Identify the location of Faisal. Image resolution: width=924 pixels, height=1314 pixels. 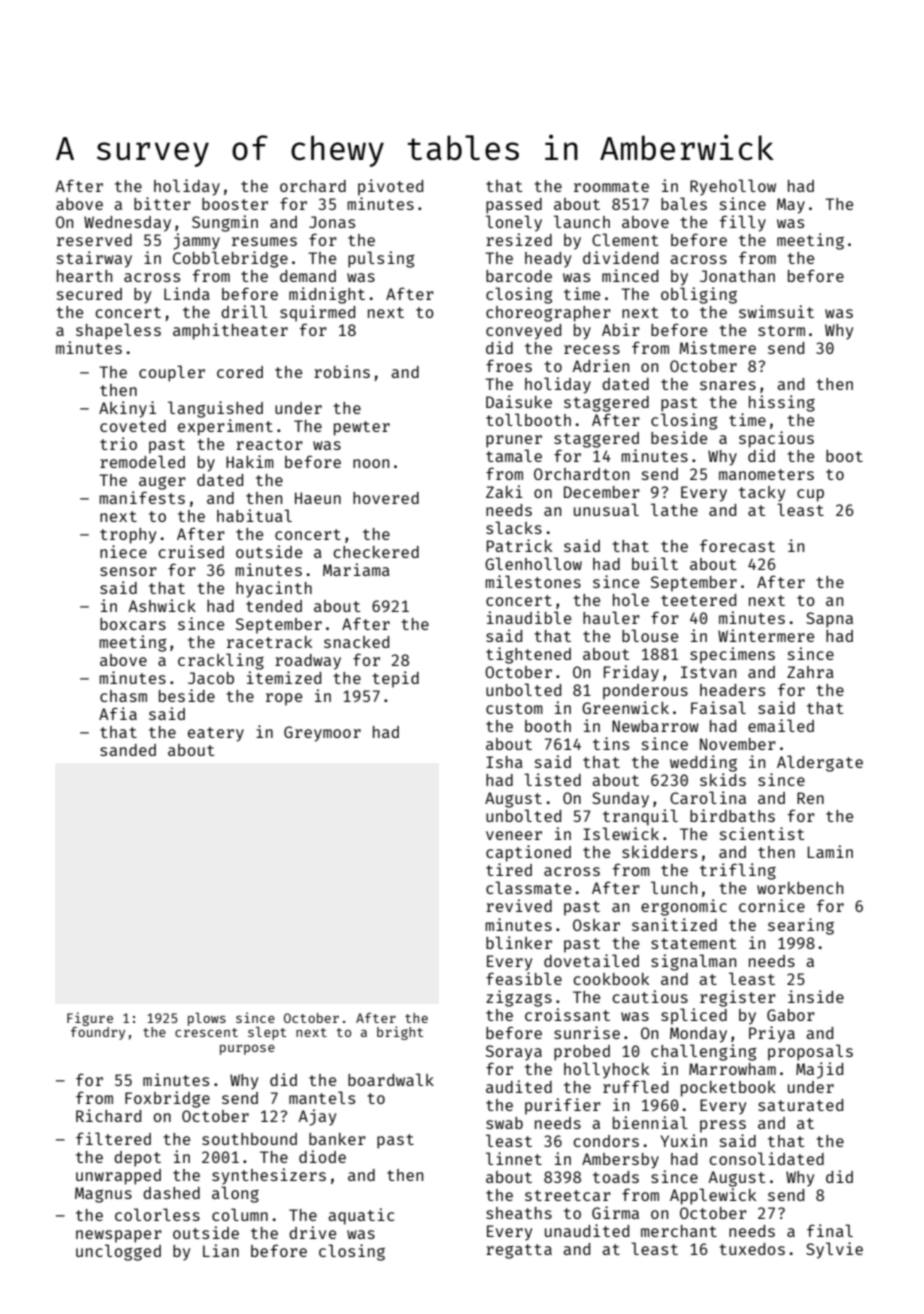
(718, 707).
